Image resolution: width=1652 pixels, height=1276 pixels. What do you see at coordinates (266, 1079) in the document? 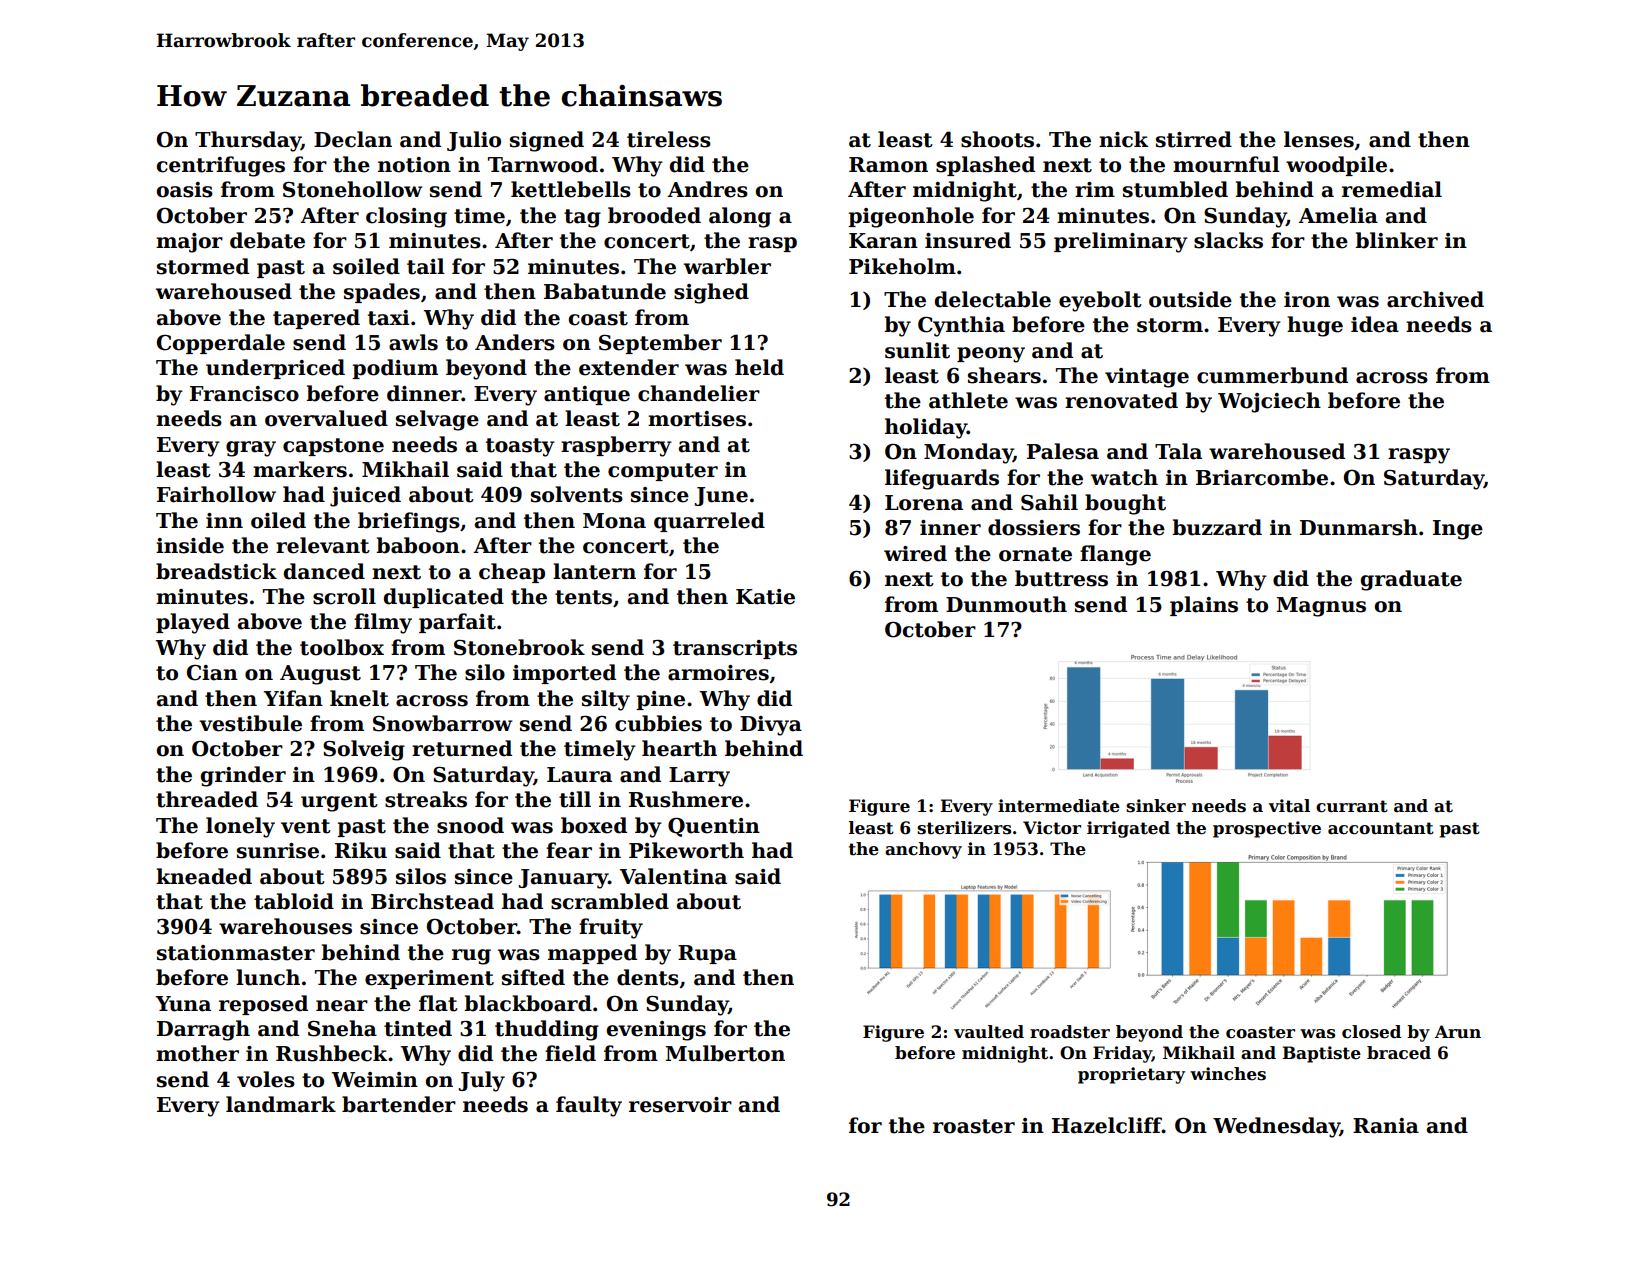
I see `voles` at bounding box center [266, 1079].
